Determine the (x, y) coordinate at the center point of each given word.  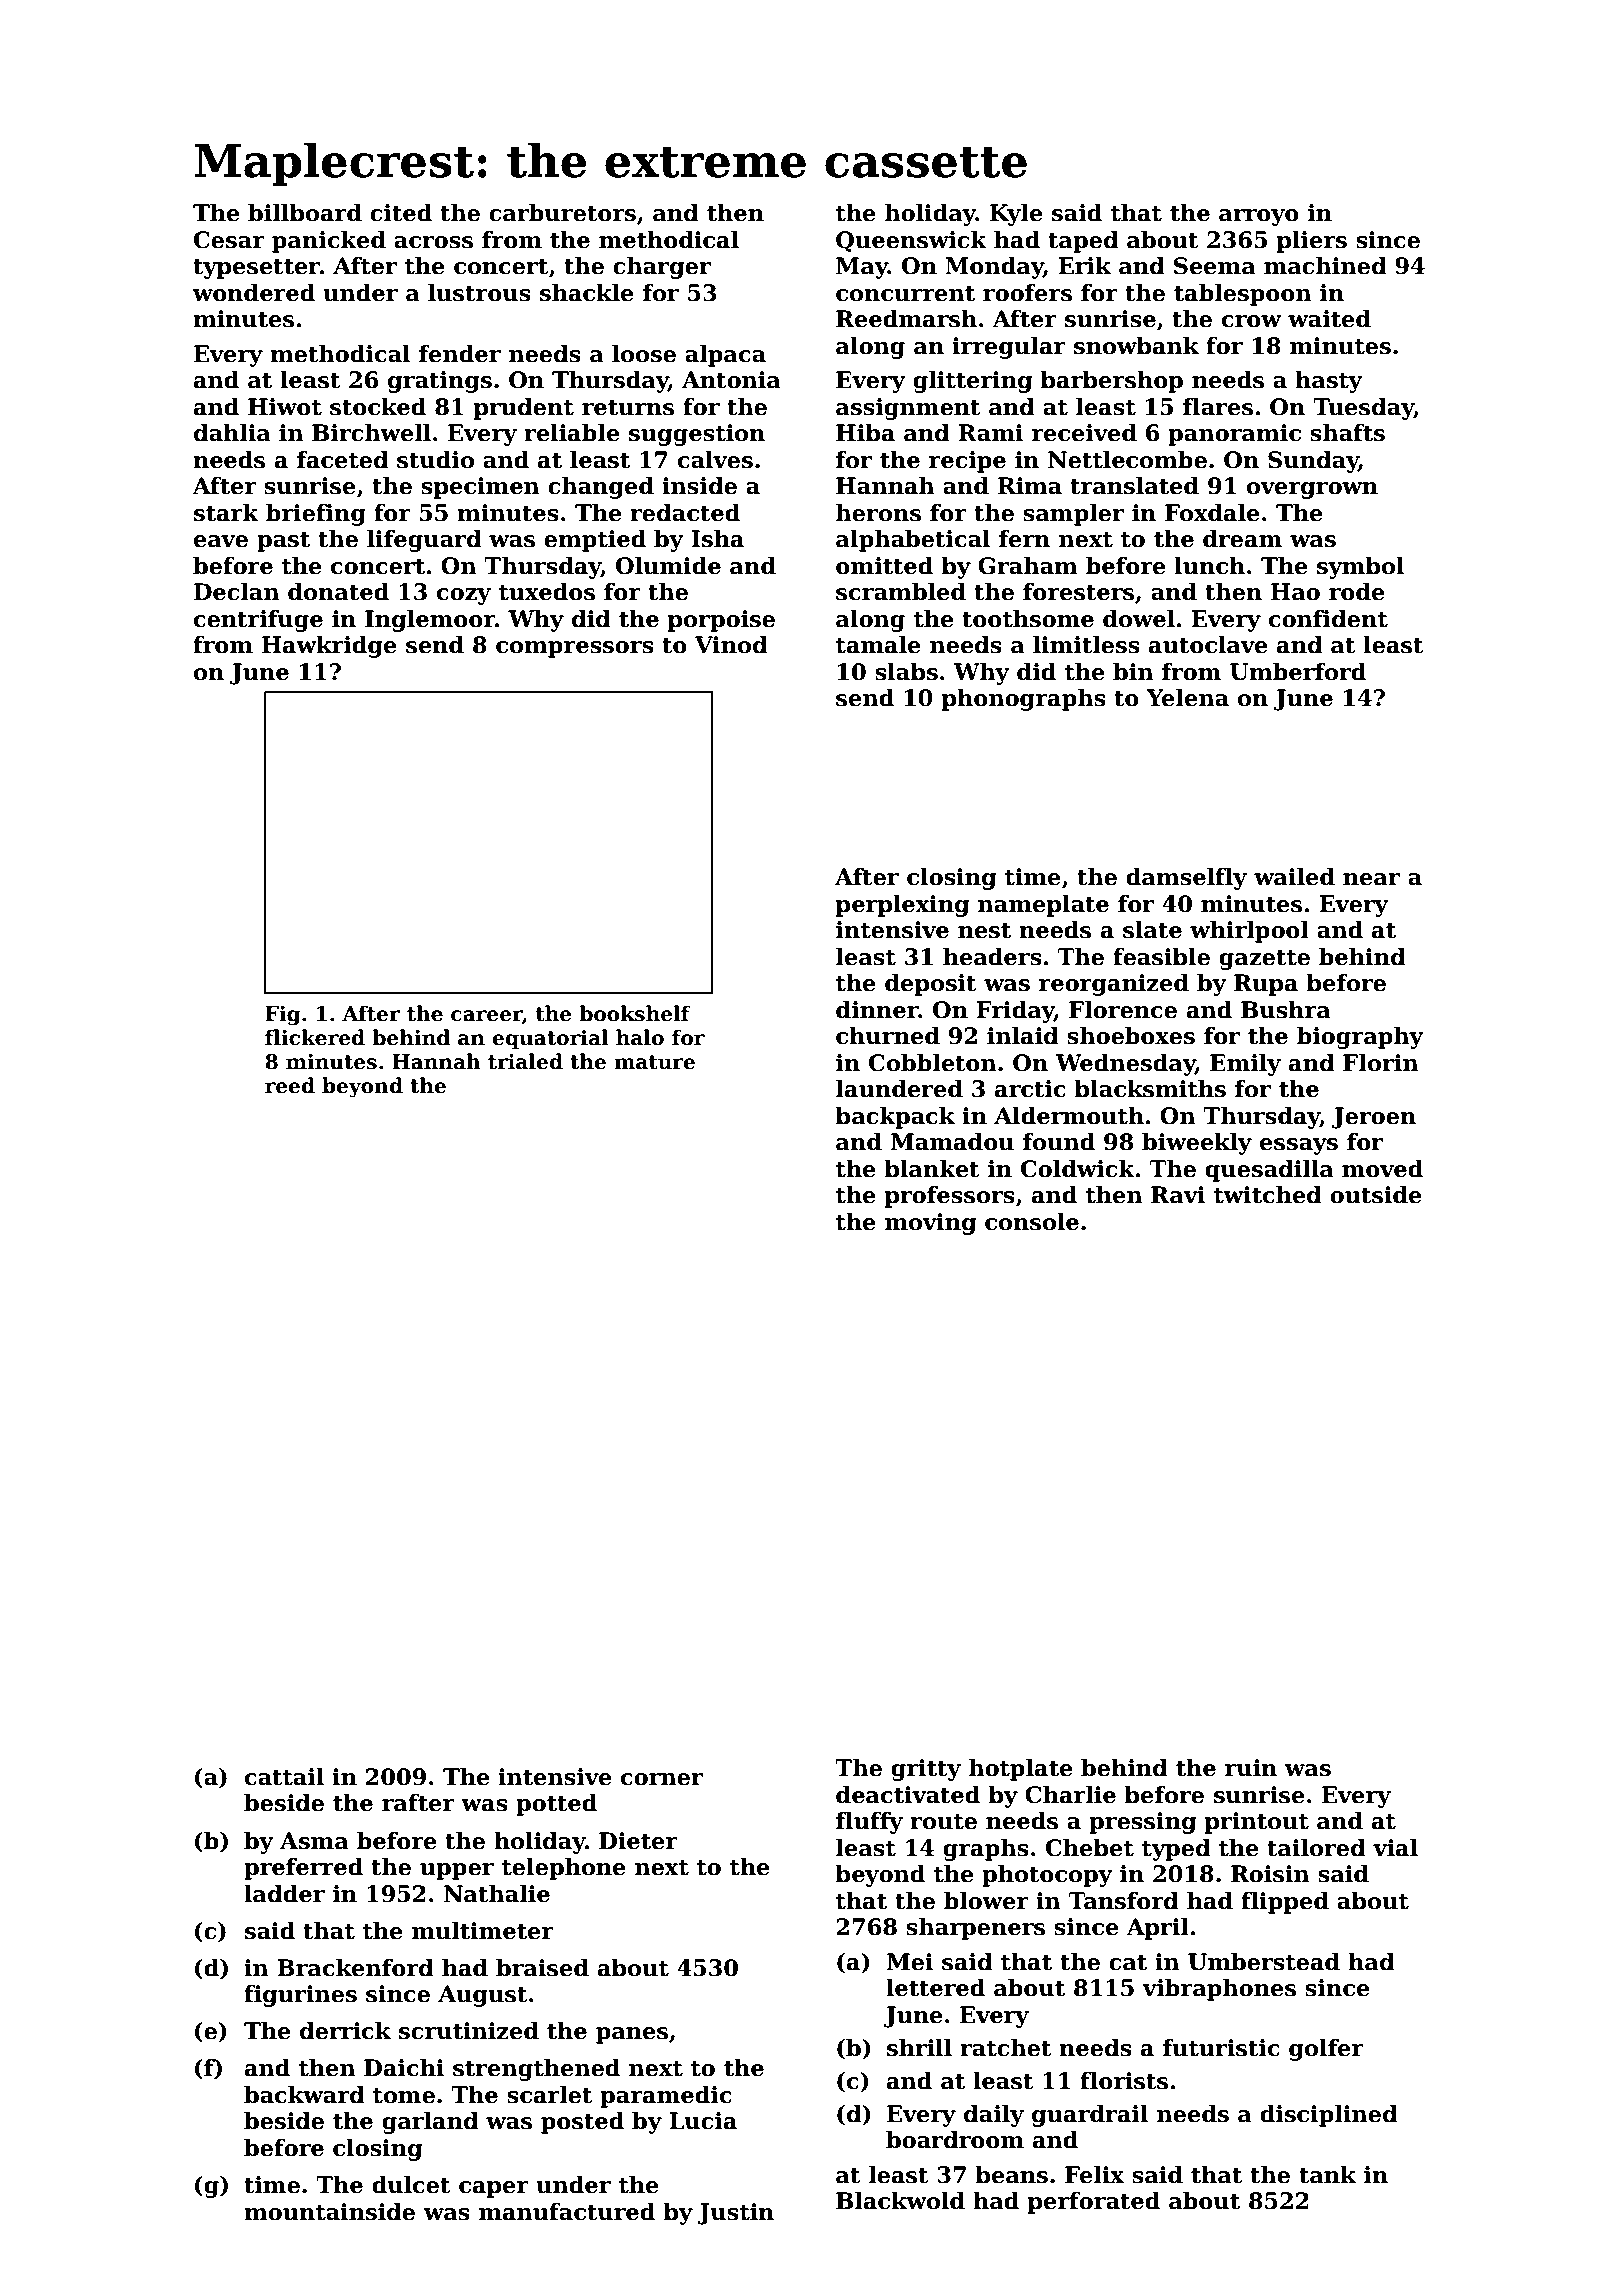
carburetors (562, 213)
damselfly (1186, 879)
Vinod (731, 645)
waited (1329, 319)
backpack (895, 1118)
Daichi (404, 2068)
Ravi (1178, 1195)
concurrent (905, 294)
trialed (525, 1061)
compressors (575, 649)
